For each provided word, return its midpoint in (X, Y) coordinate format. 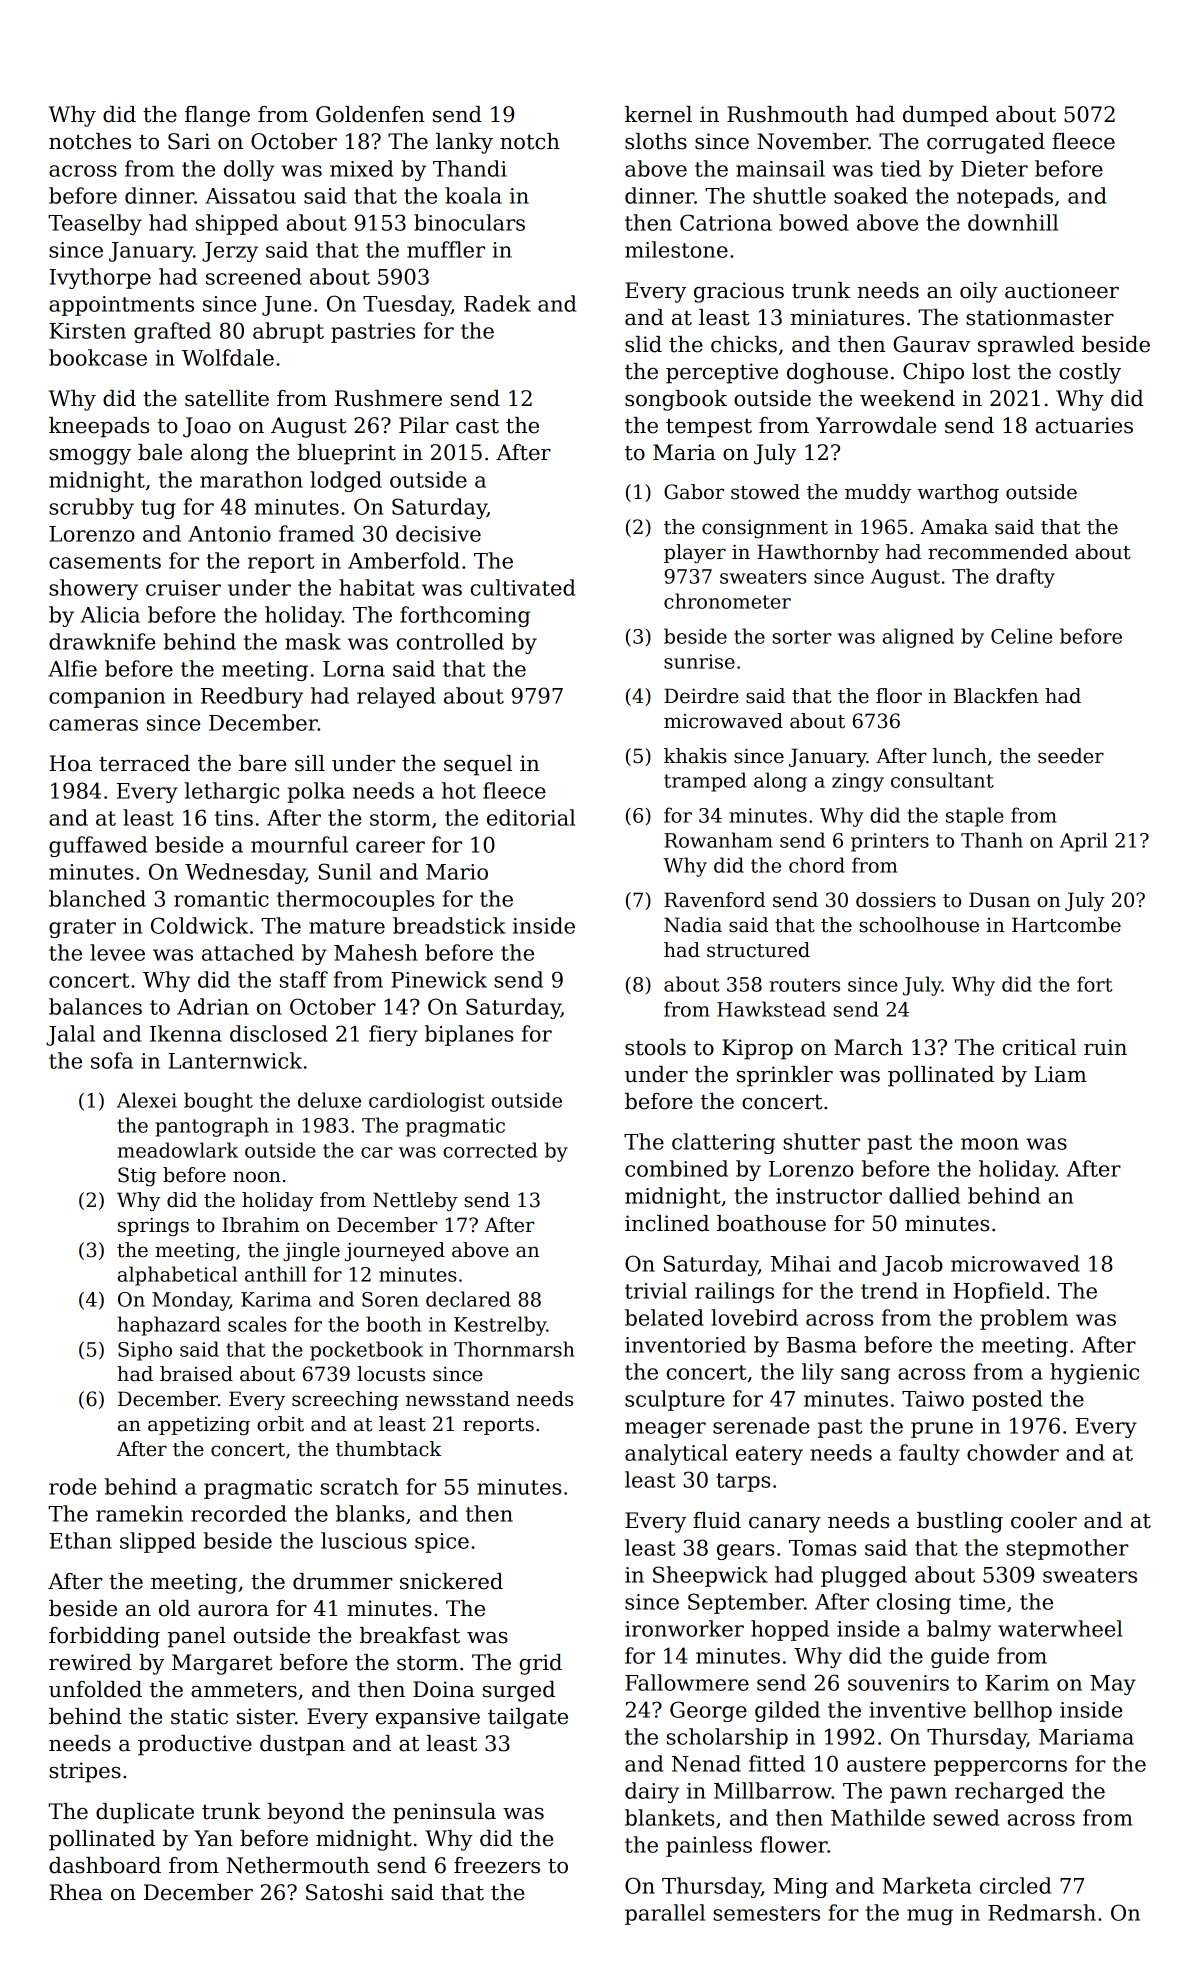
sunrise (699, 661)
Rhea (76, 1892)
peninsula (444, 1813)
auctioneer (1062, 290)
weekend (907, 398)
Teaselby (95, 224)
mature (347, 926)
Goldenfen (370, 114)
